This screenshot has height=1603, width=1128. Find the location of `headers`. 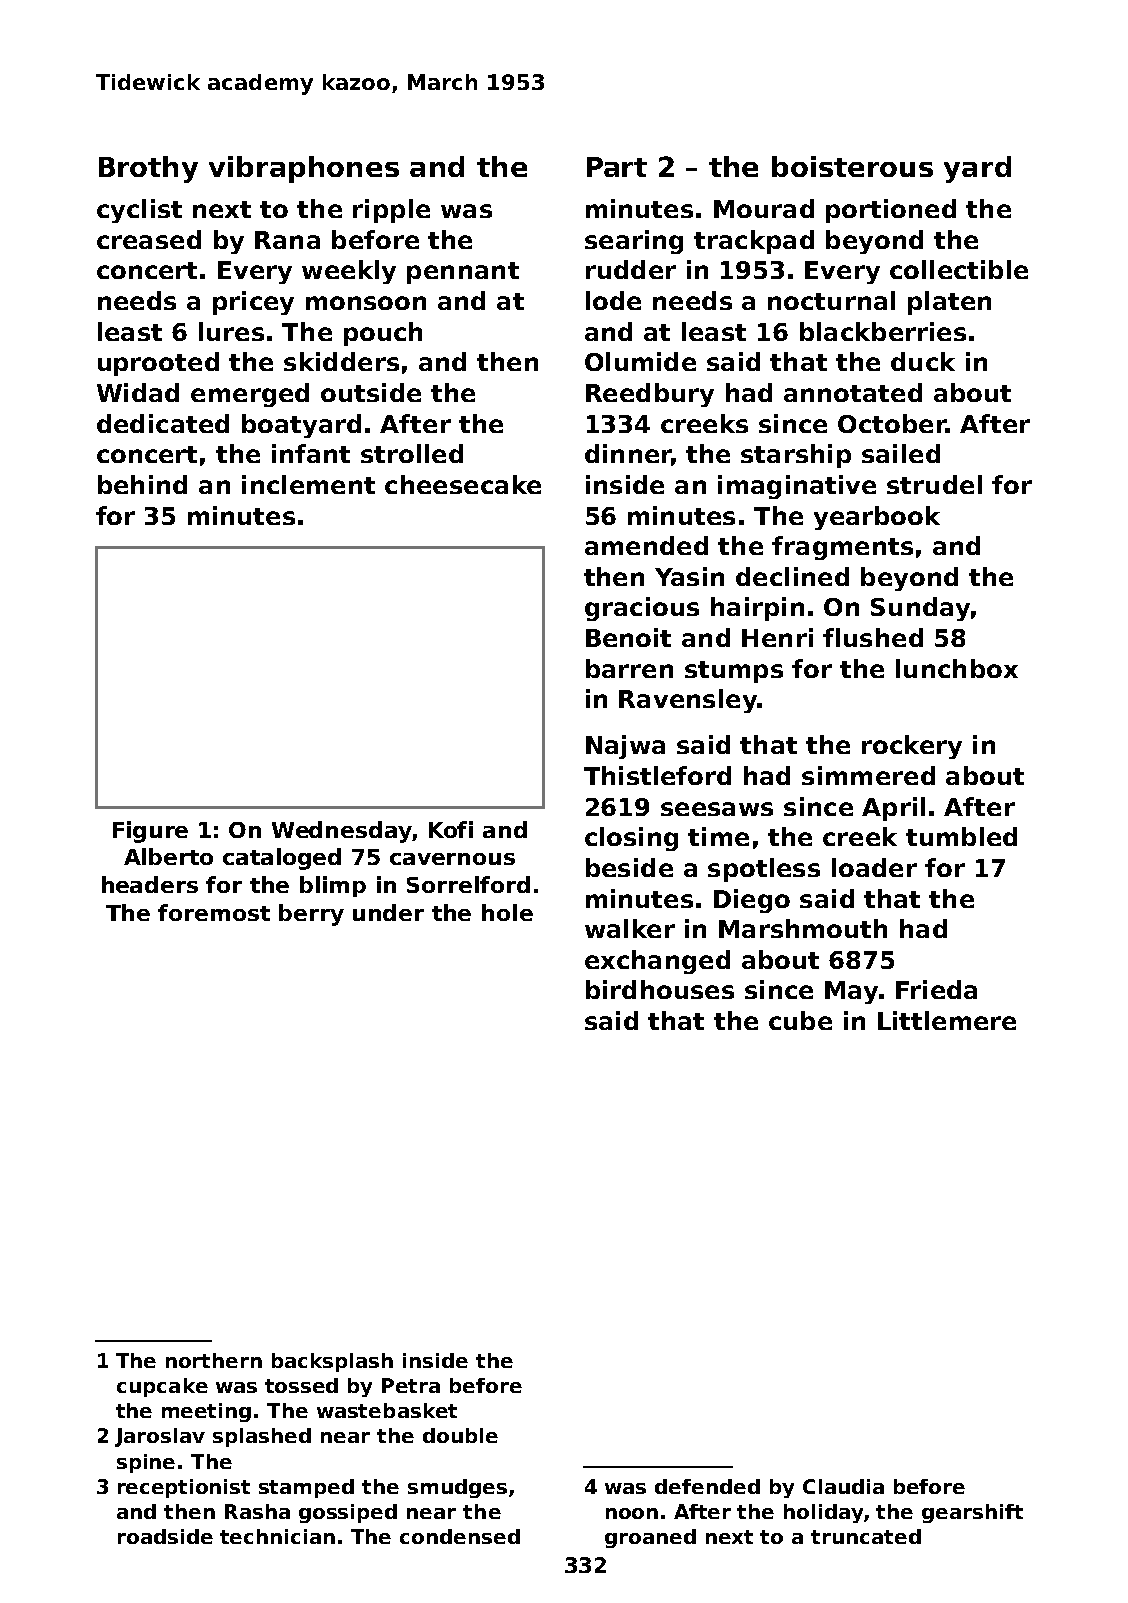

headers is located at coordinates (150, 884).
